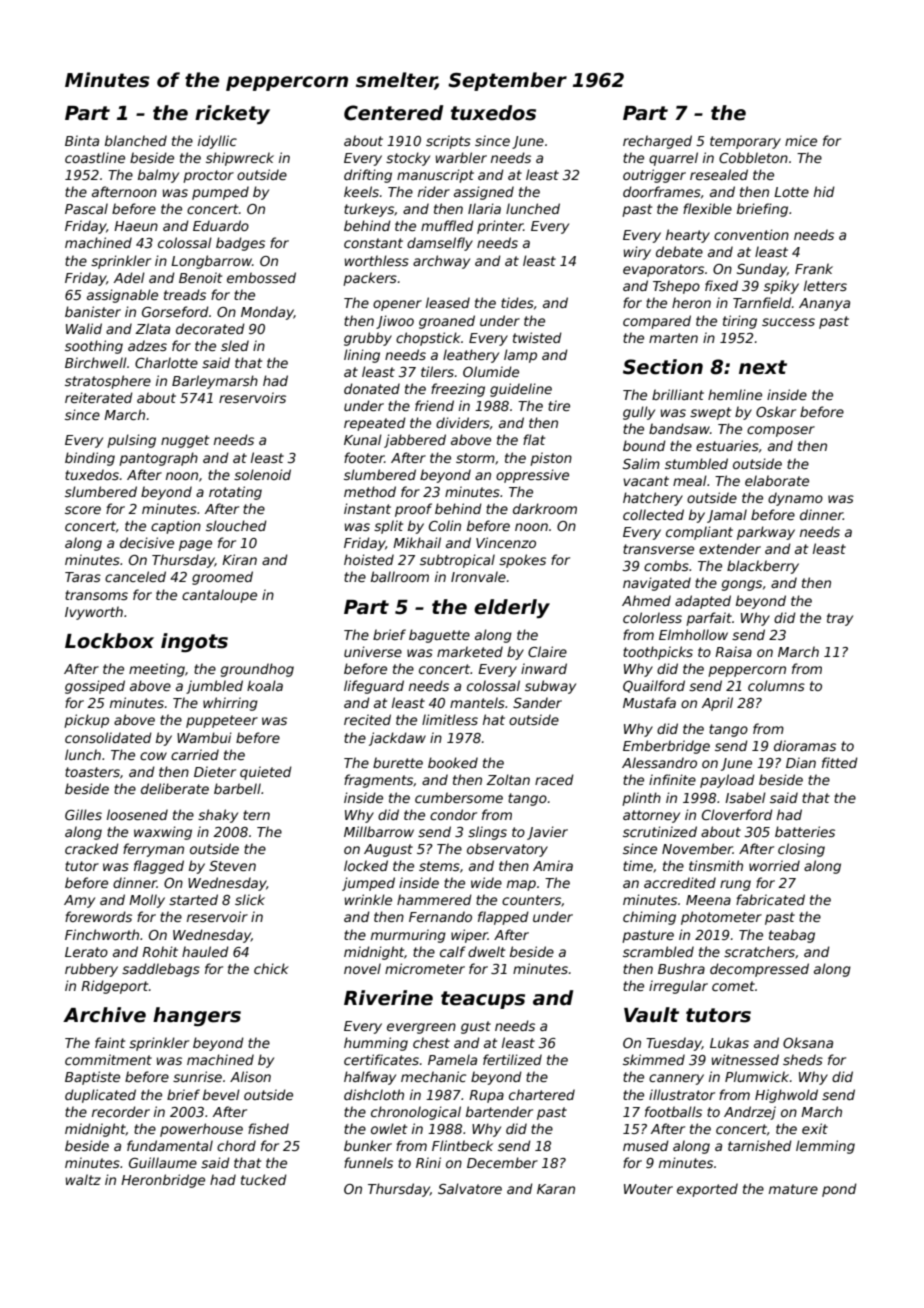  I want to click on inward, so click(544, 668).
